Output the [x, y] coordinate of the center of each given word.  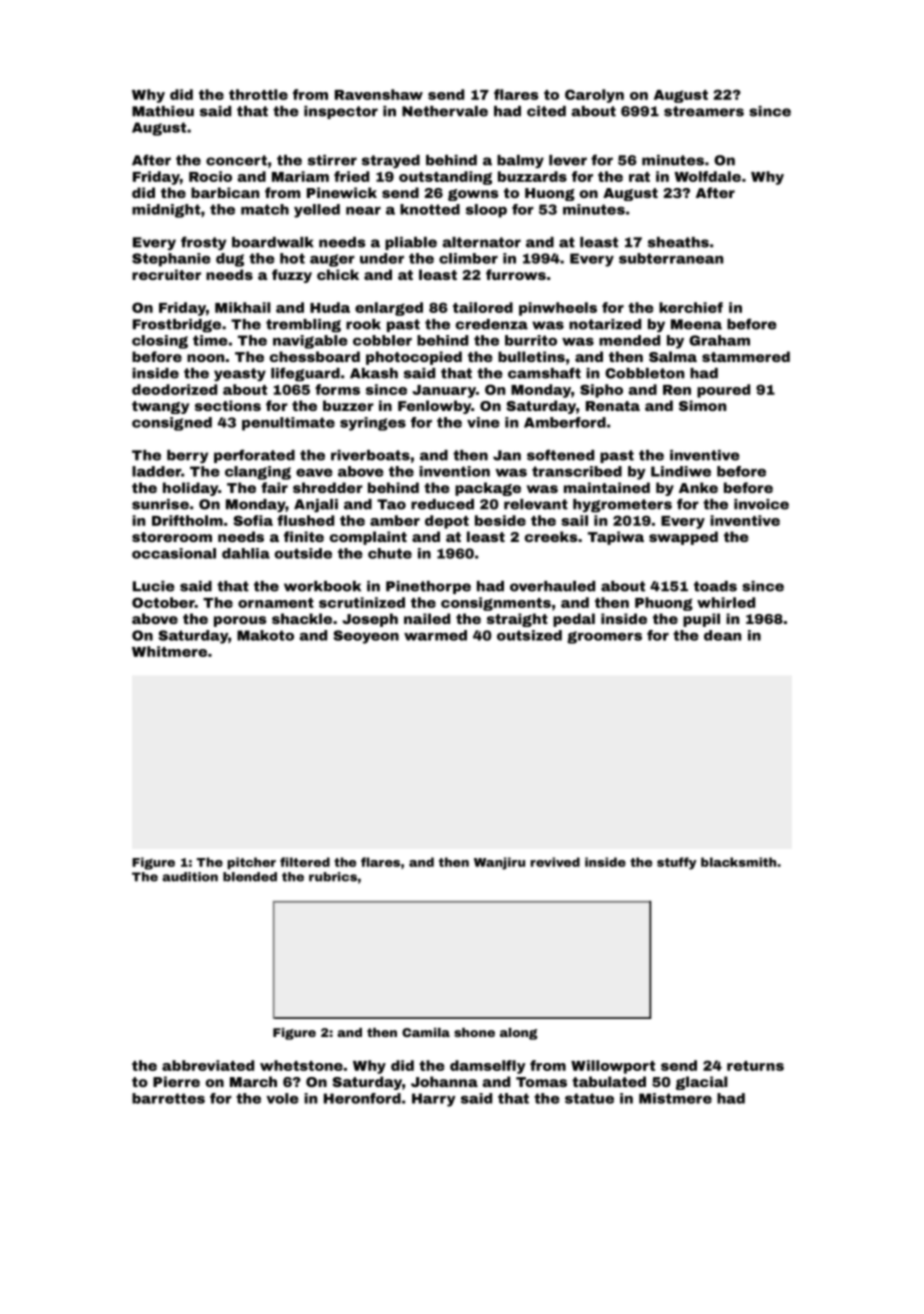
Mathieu [163, 111]
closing [160, 342]
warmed [435, 635]
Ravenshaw [379, 94]
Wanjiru [499, 863]
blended [250, 877]
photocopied [414, 358]
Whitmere [169, 651]
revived [555, 862]
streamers [704, 111]
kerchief [691, 307]
